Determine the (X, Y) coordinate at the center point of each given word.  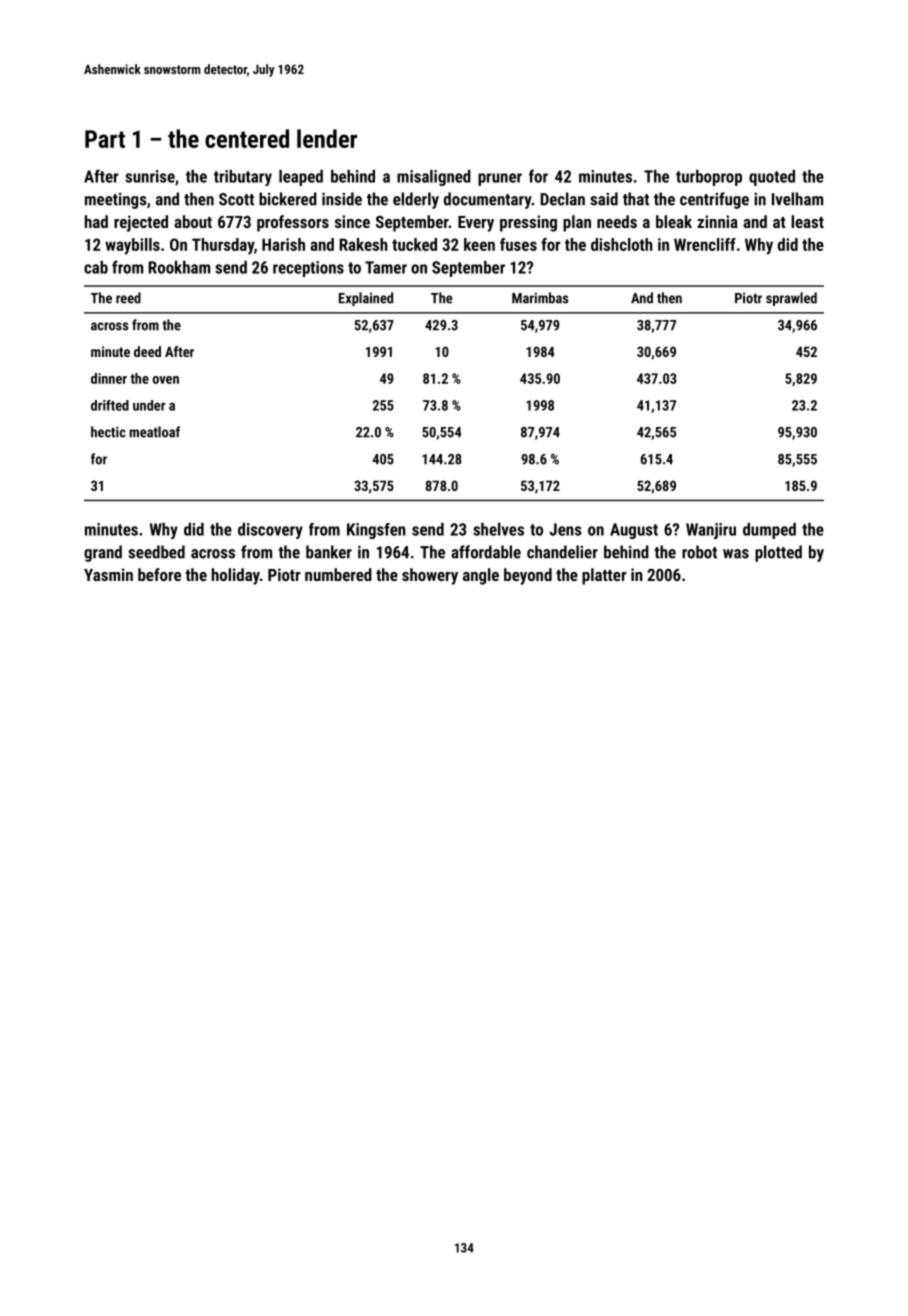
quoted (772, 178)
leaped (301, 178)
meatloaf (154, 432)
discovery (270, 531)
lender (327, 138)
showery (430, 576)
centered (247, 138)
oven (166, 380)
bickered (288, 199)
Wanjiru (711, 531)
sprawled (791, 299)
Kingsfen (376, 531)
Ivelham (797, 199)
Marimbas (540, 298)
